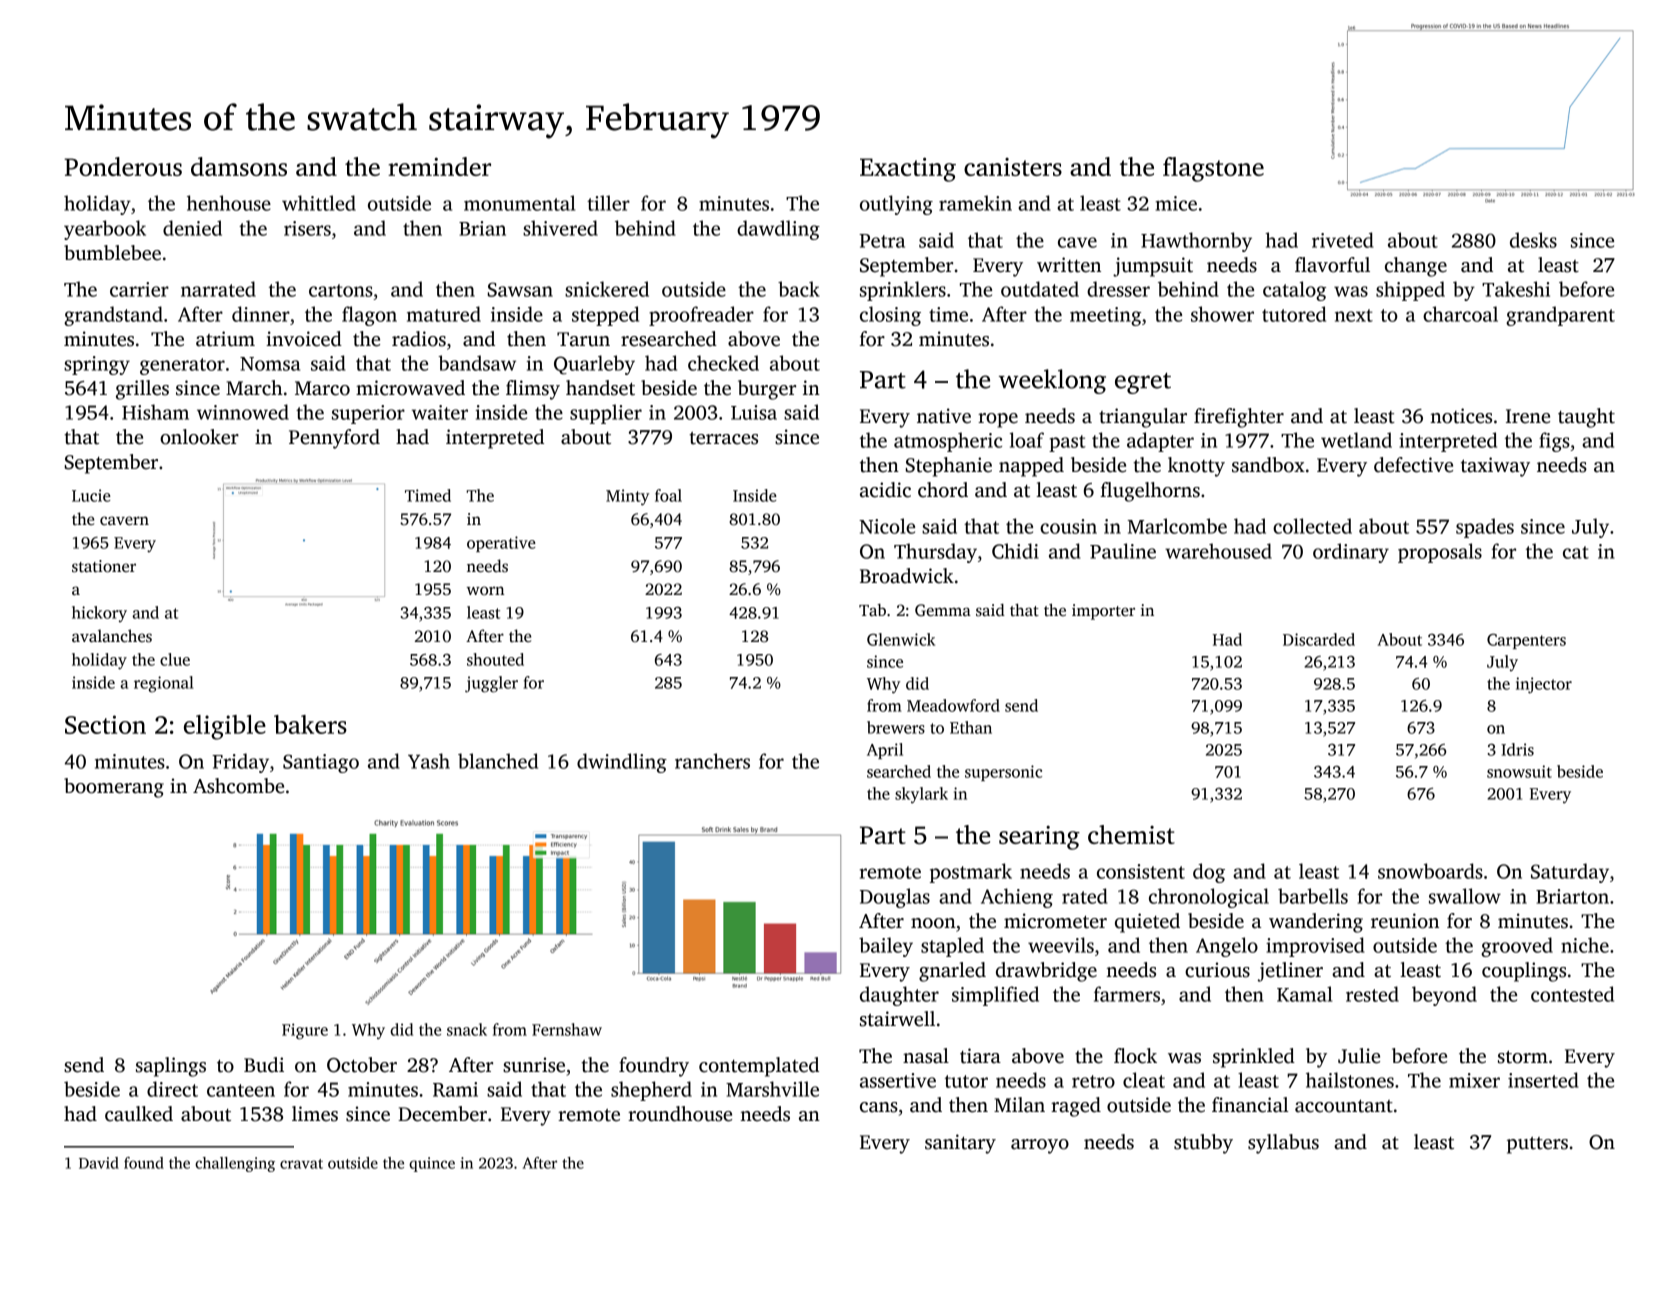  What do you see at coordinates (1013, 167) in the document?
I see `canisters` at bounding box center [1013, 167].
